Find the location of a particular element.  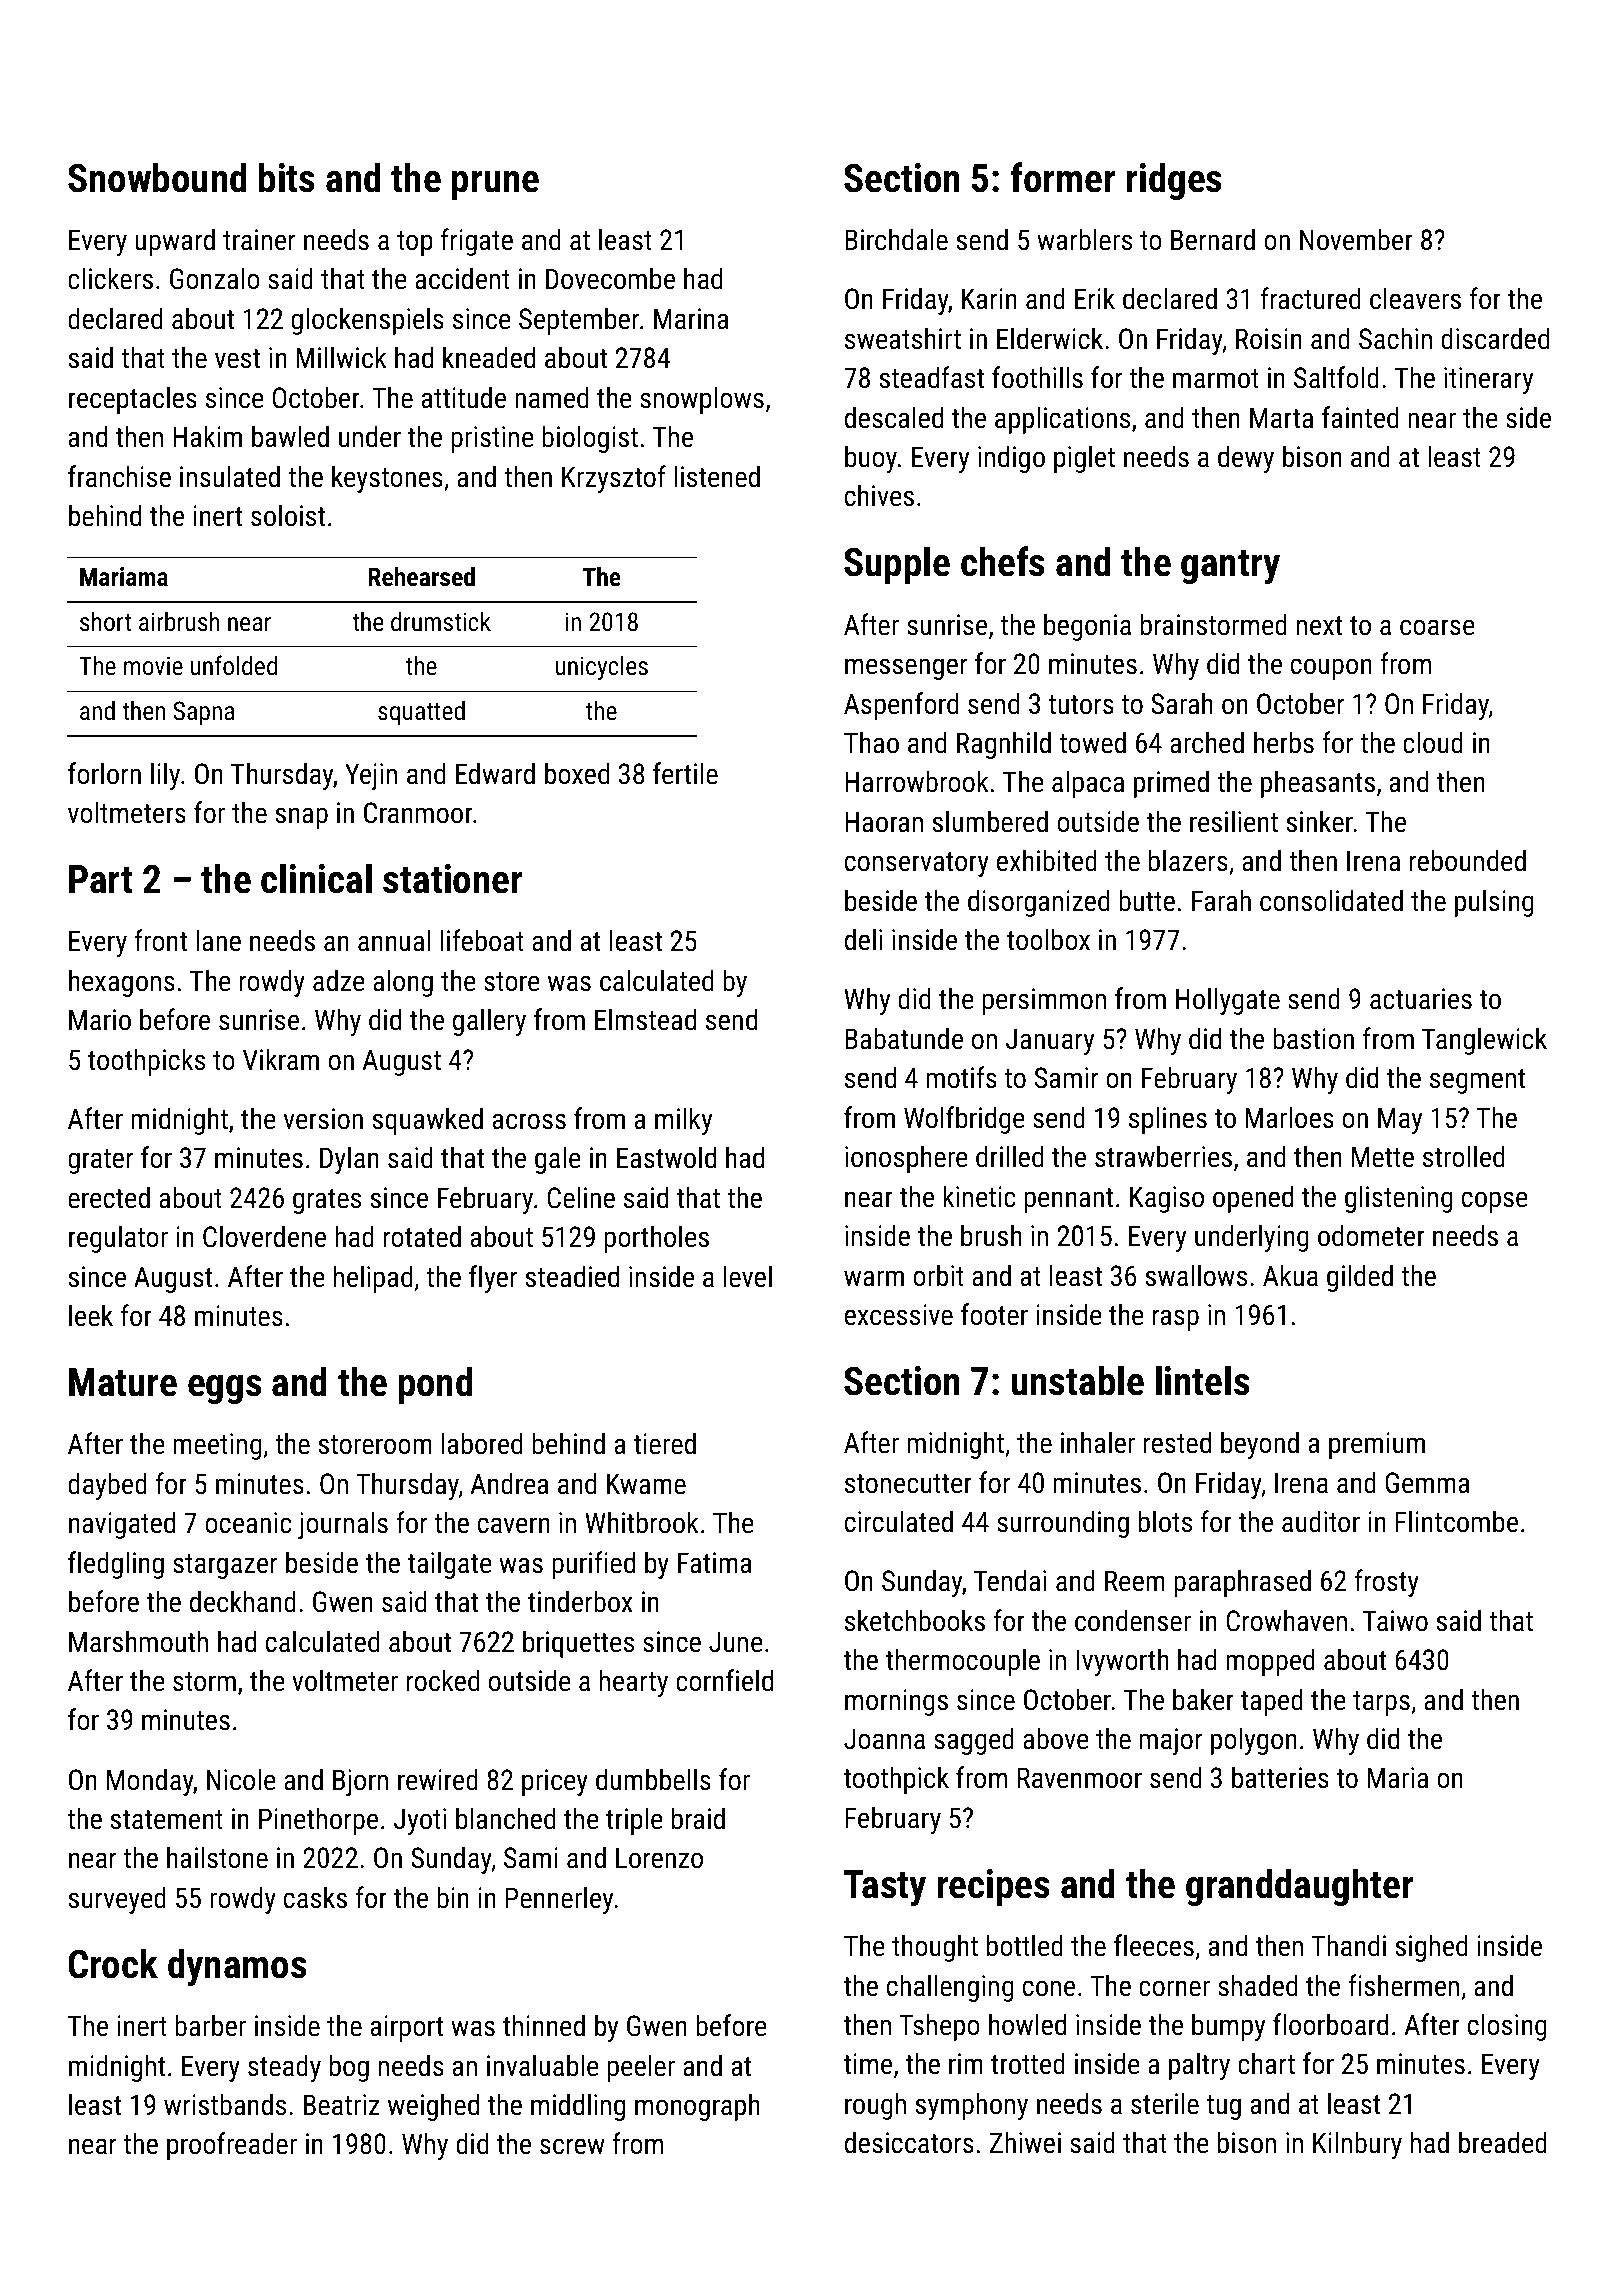

leek is located at coordinates (91, 1315).
